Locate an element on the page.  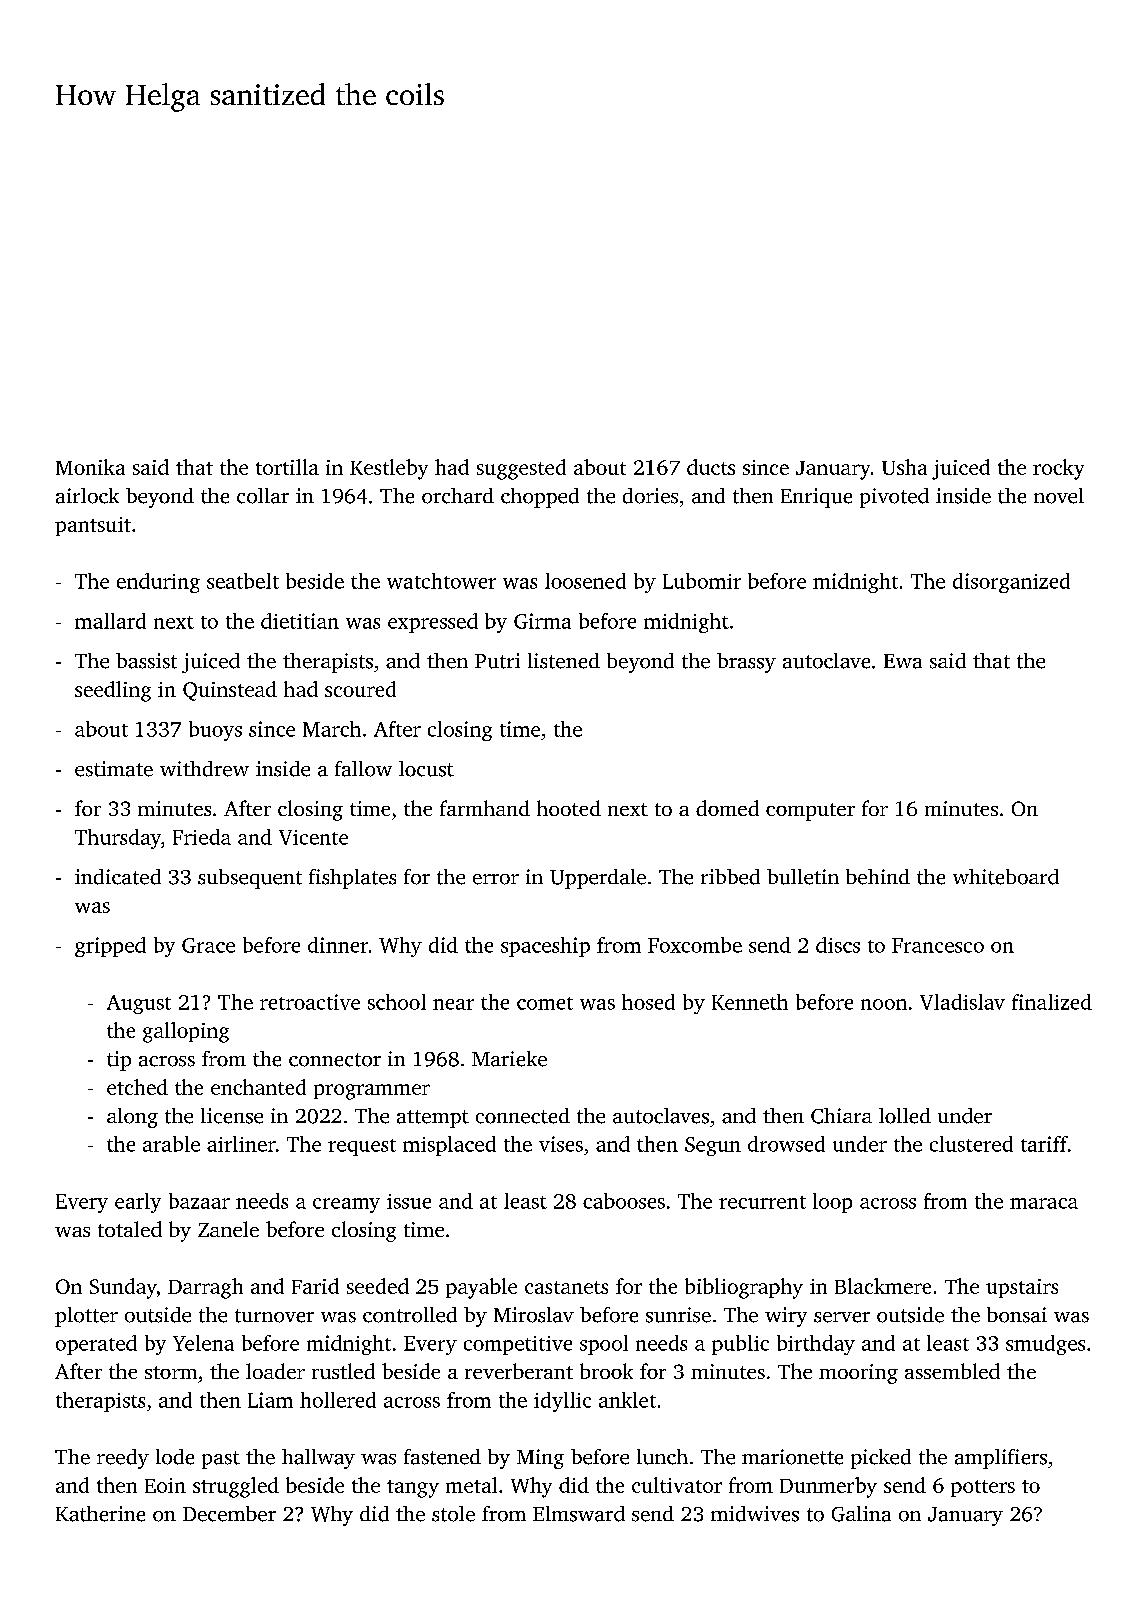
pantsuit is located at coordinates (93, 526).
